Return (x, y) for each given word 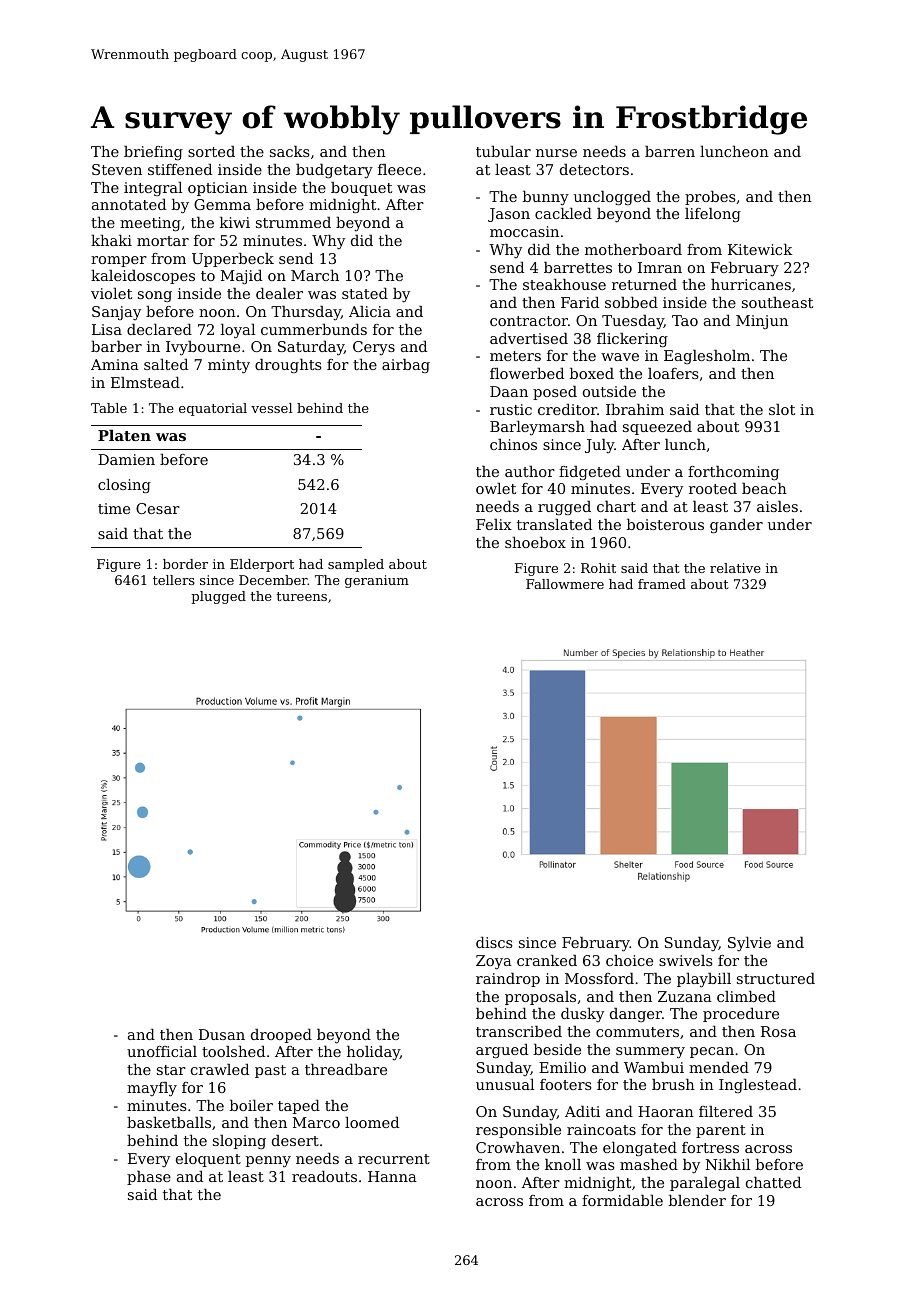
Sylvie (749, 944)
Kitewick (760, 249)
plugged (218, 597)
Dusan (222, 1034)
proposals (540, 998)
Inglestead (758, 1086)
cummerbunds (314, 329)
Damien (126, 459)
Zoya (494, 962)
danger (636, 1015)
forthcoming (733, 473)
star (171, 1070)
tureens (301, 596)
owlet (496, 488)
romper (119, 261)
